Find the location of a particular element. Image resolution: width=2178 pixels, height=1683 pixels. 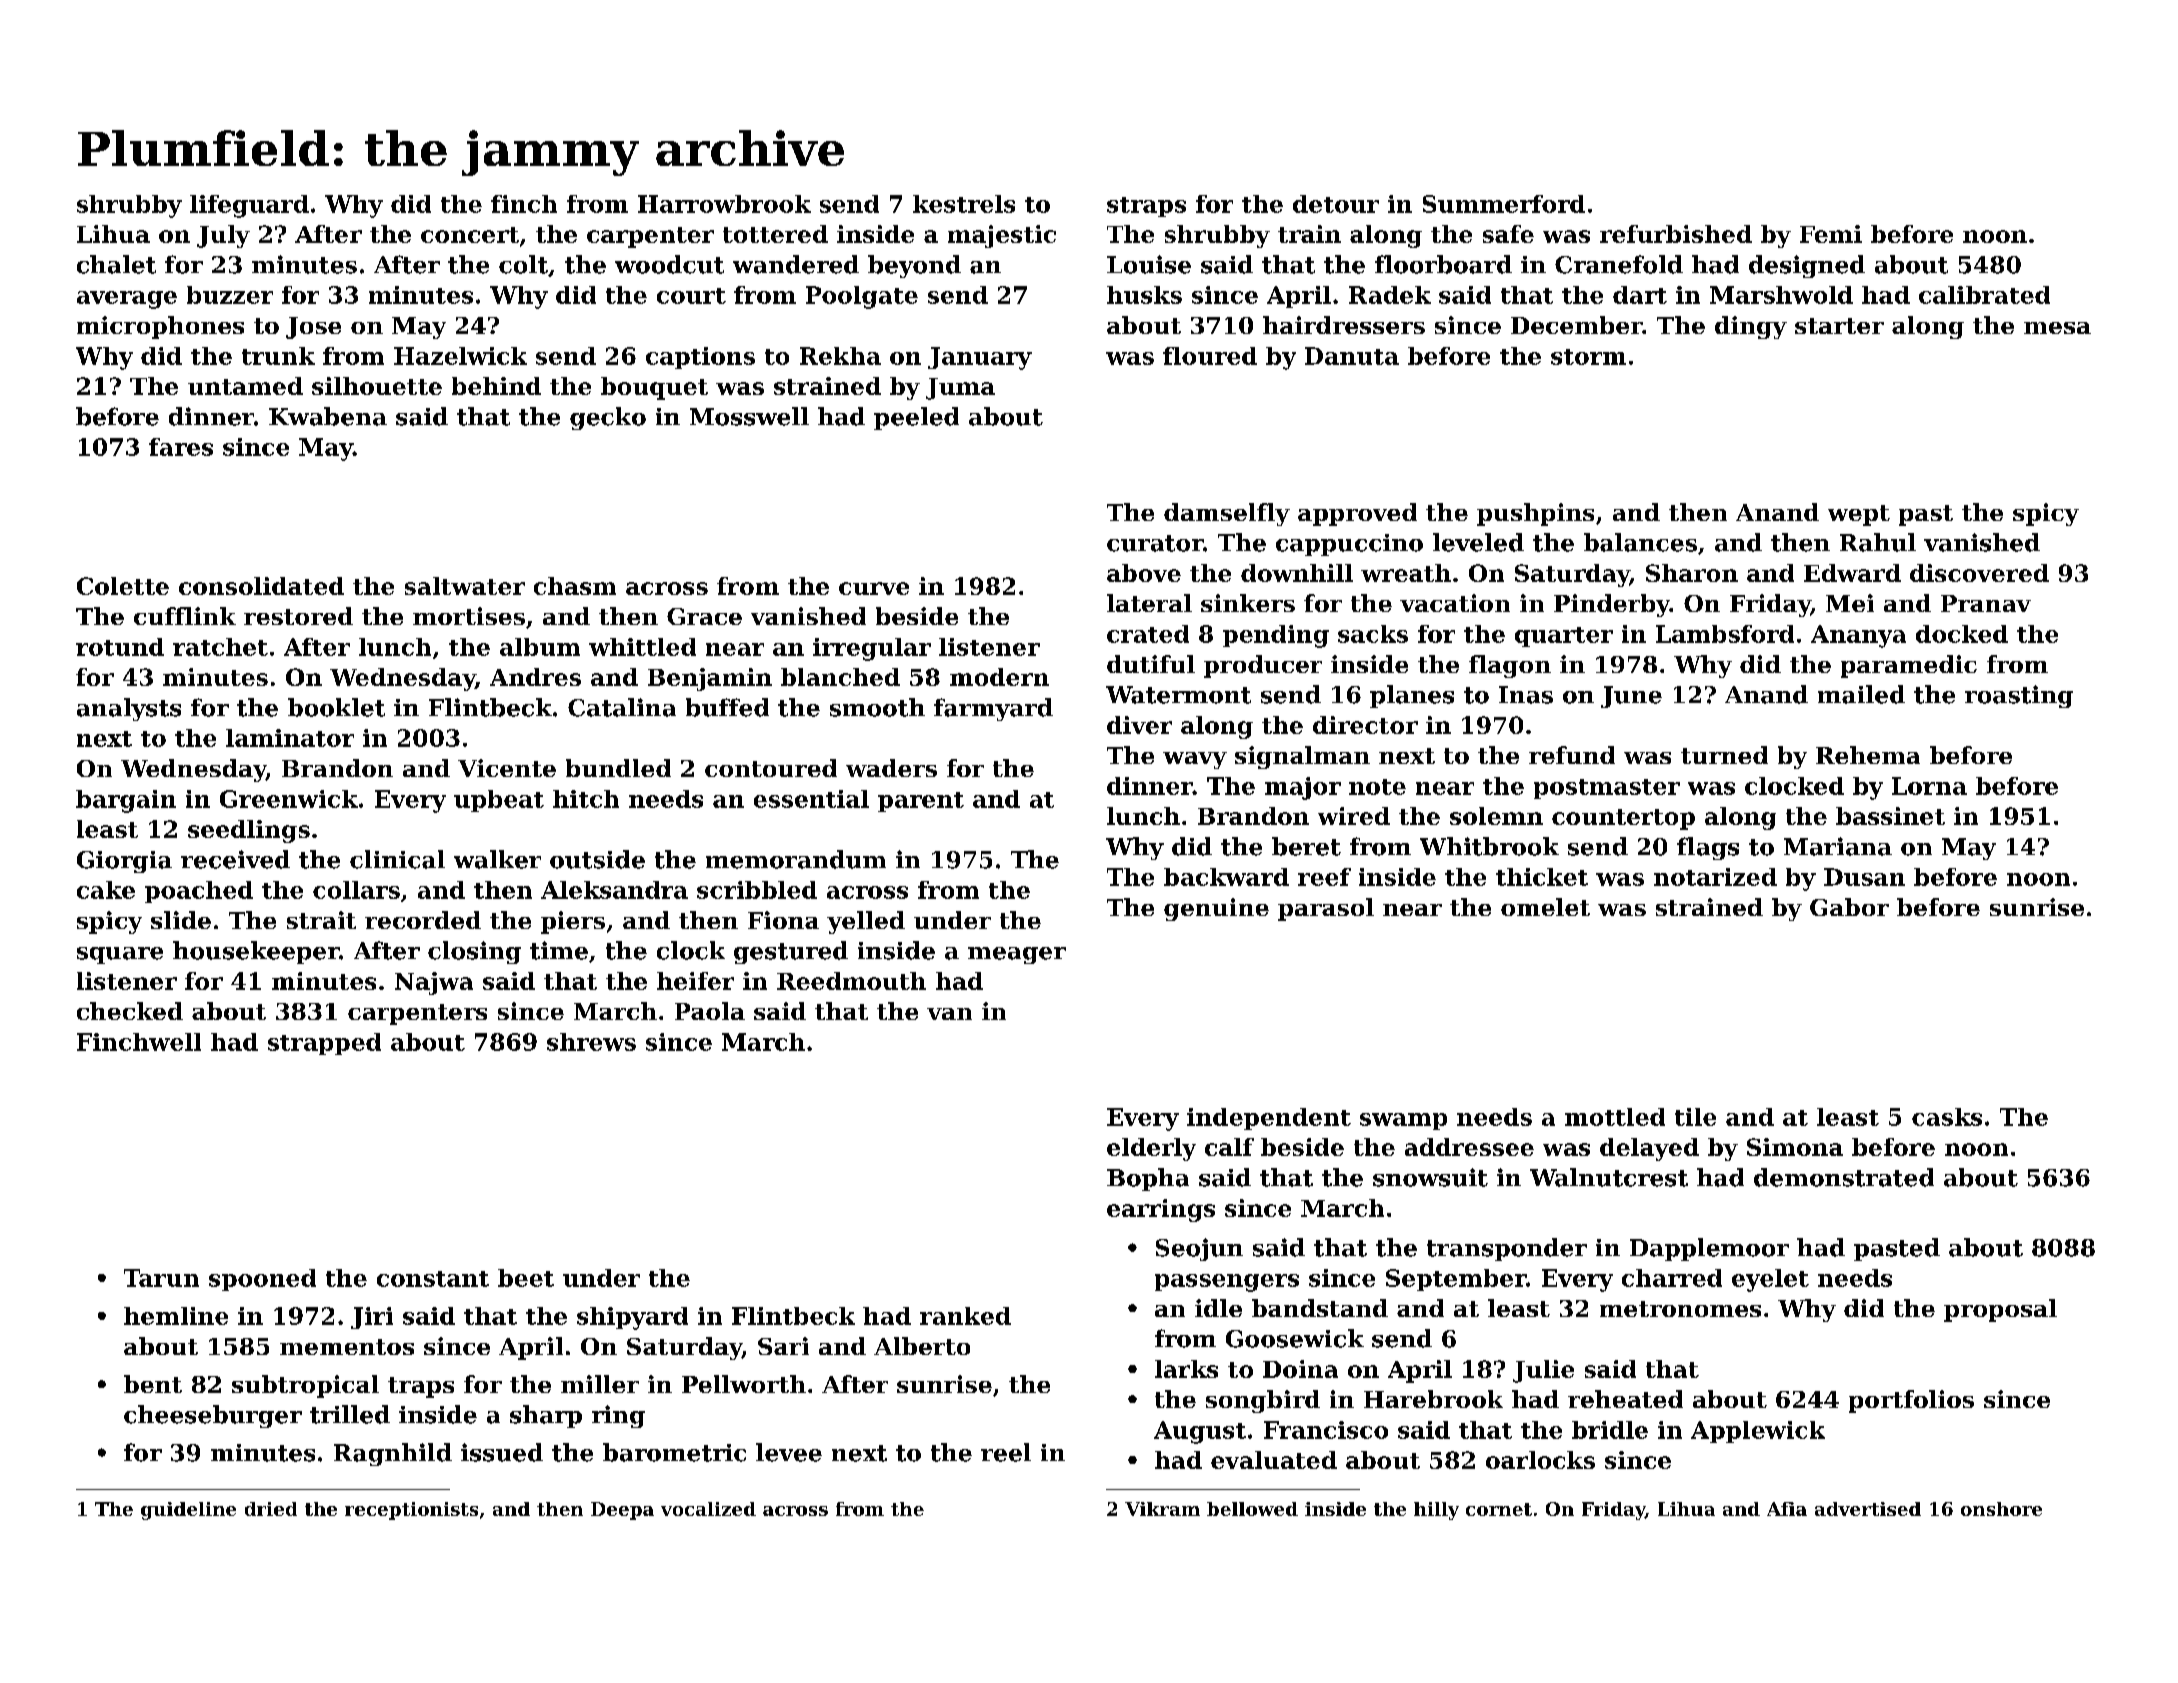

clinical is located at coordinates (397, 859).
